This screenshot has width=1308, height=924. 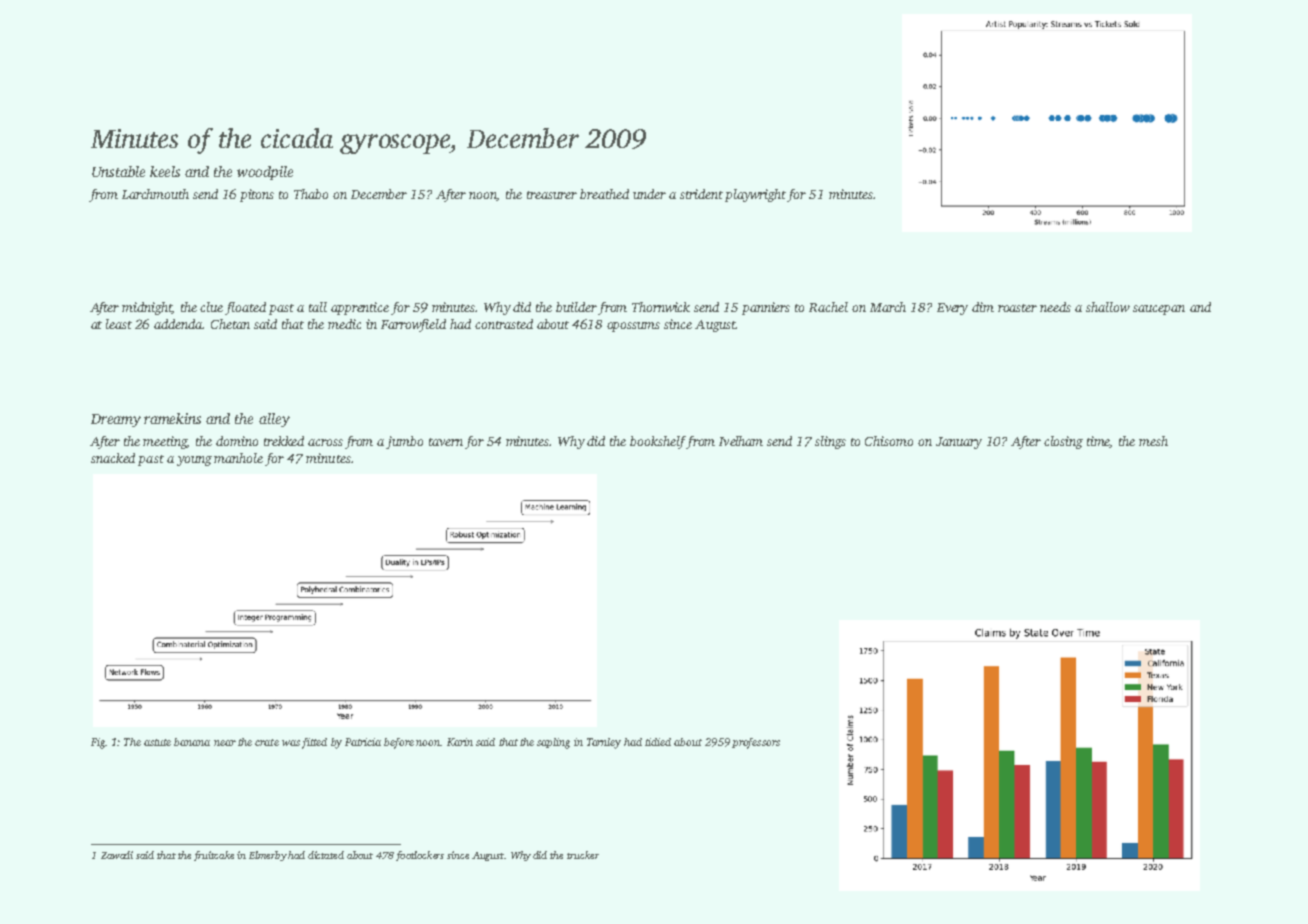 What do you see at coordinates (157, 742) in the screenshot?
I see `astute` at bounding box center [157, 742].
